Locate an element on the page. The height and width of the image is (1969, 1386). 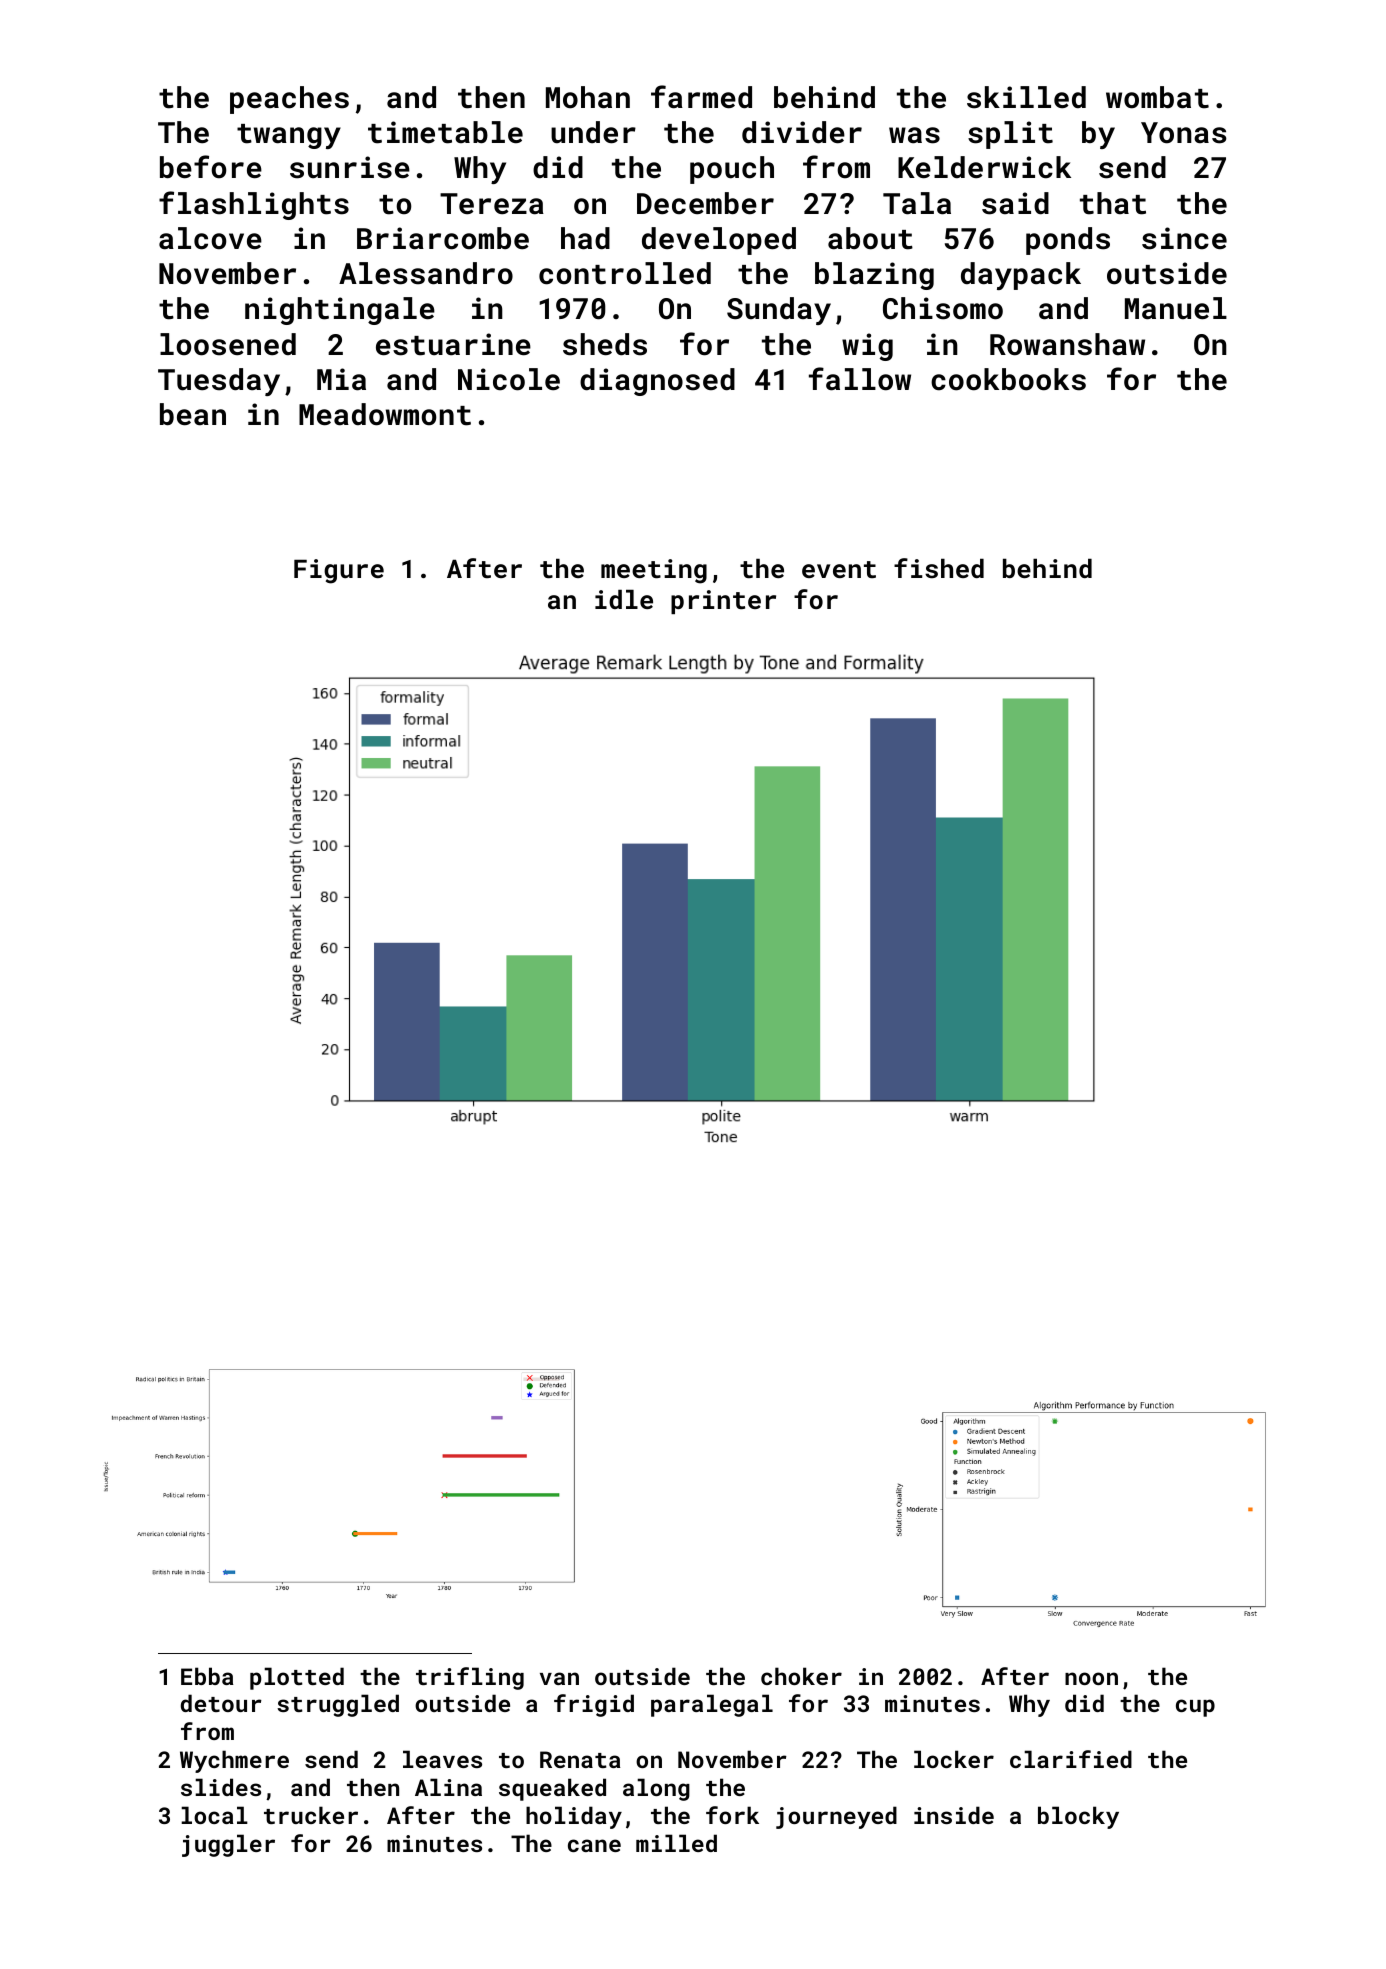
bean is located at coordinates (193, 414).
